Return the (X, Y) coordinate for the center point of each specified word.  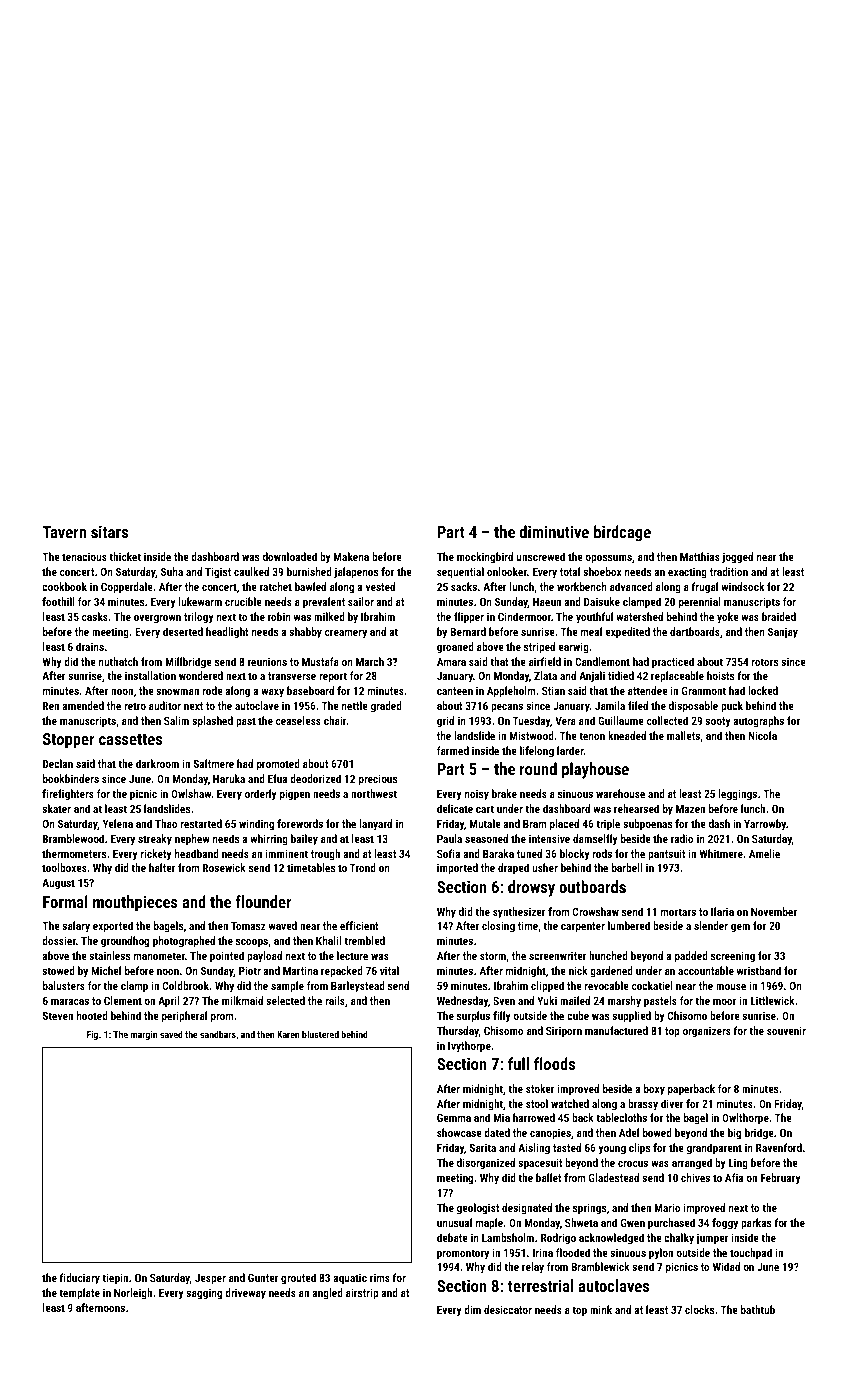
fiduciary (79, 1279)
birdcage (622, 533)
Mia (502, 1117)
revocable (607, 985)
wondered (201, 675)
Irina (543, 1252)
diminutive (554, 531)
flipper (469, 618)
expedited (627, 633)
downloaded (290, 556)
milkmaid (242, 1000)
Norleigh (133, 1294)
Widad (726, 1266)
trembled (364, 940)
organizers (707, 1032)
